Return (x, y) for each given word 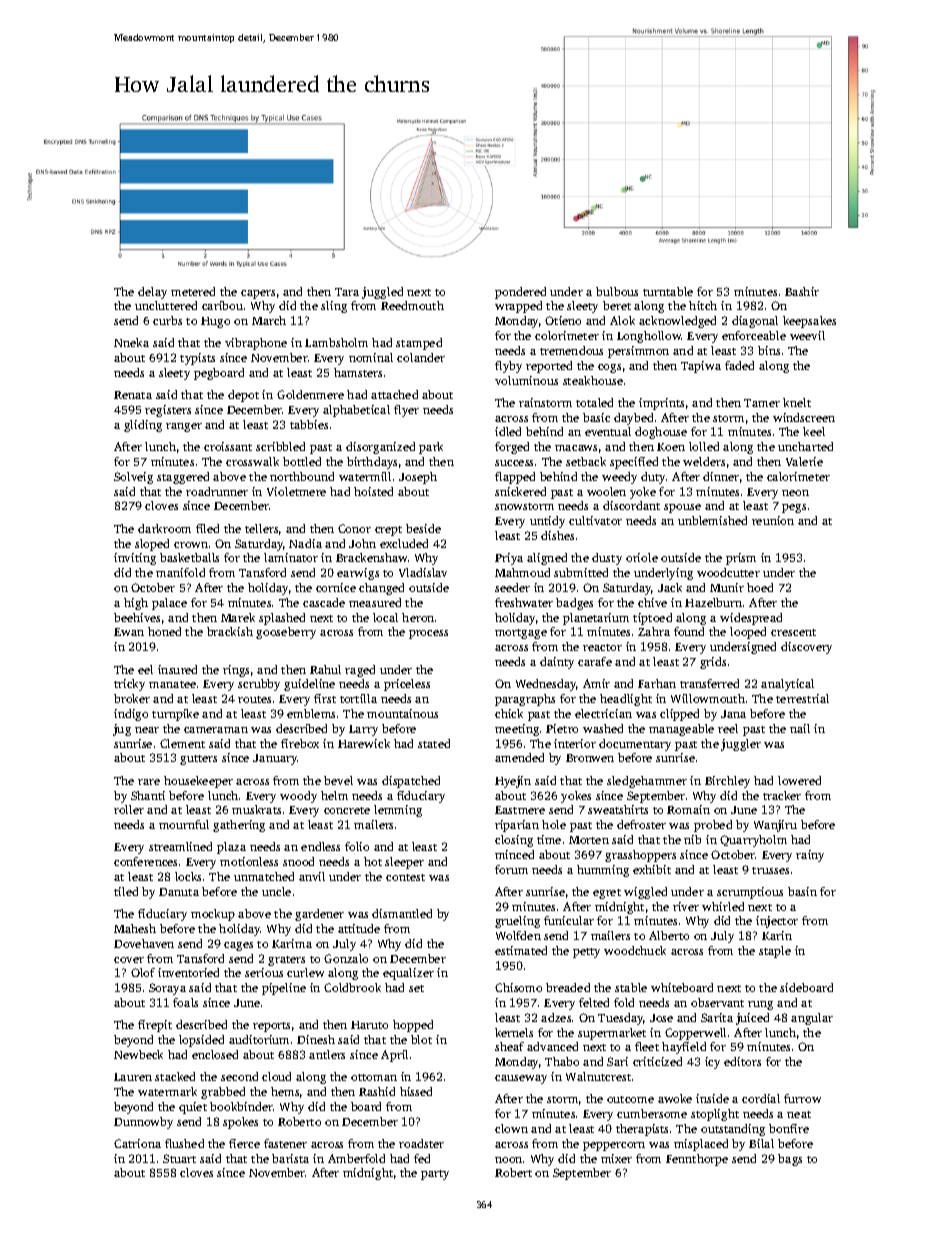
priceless (407, 685)
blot (421, 1039)
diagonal (755, 322)
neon (795, 493)
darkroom (164, 528)
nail (800, 728)
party (435, 1175)
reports (271, 1027)
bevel (338, 780)
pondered (520, 293)
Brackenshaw (371, 557)
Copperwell (695, 1034)
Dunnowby (143, 1123)
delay (152, 293)
